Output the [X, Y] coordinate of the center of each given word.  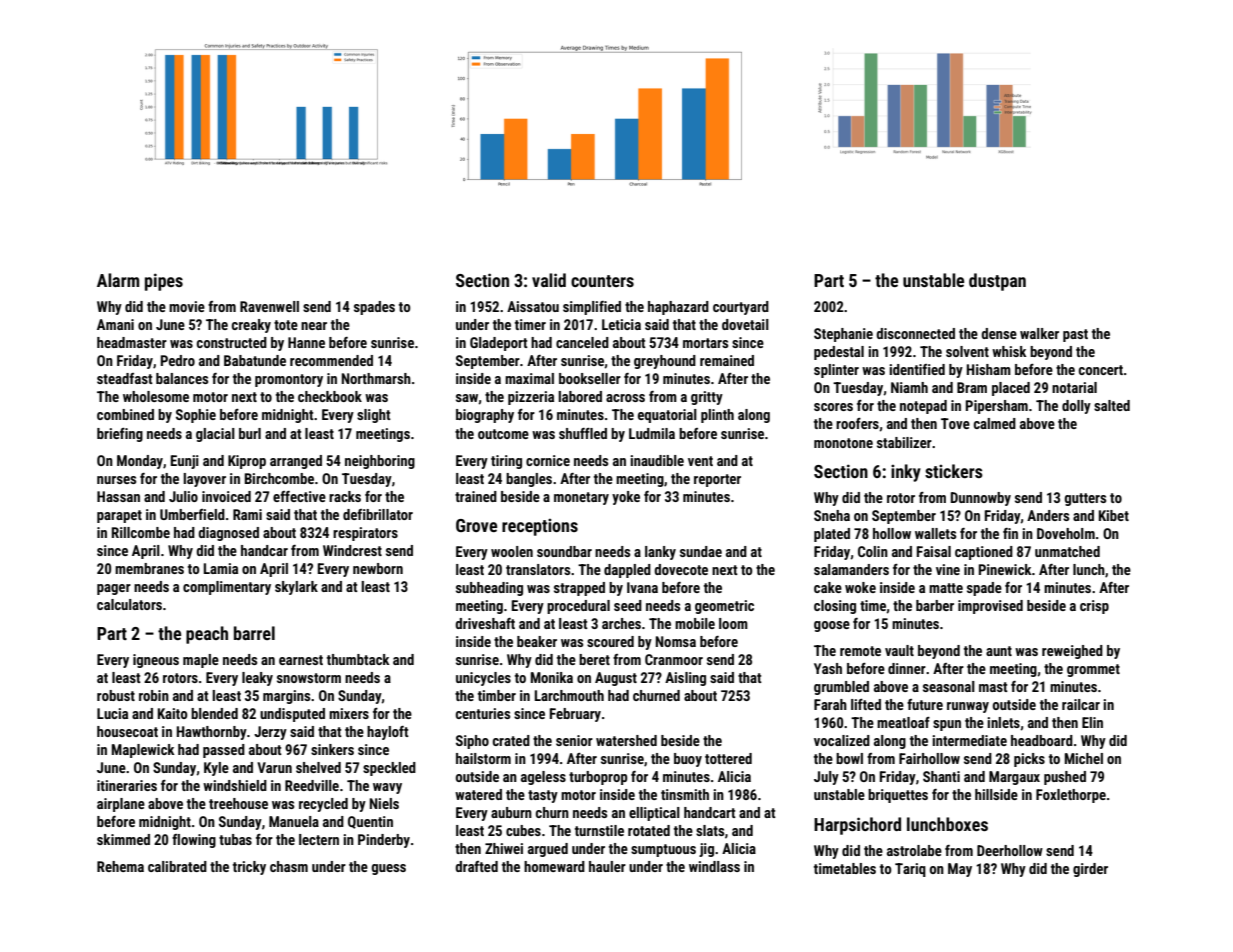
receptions [540, 527]
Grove [476, 525]
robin [154, 695]
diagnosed [228, 534]
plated [832, 535]
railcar [1081, 704]
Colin [873, 551]
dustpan [997, 282]
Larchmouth [569, 695]
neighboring [380, 462]
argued [548, 850]
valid [549, 280]
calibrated [177, 866]
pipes [164, 282]
